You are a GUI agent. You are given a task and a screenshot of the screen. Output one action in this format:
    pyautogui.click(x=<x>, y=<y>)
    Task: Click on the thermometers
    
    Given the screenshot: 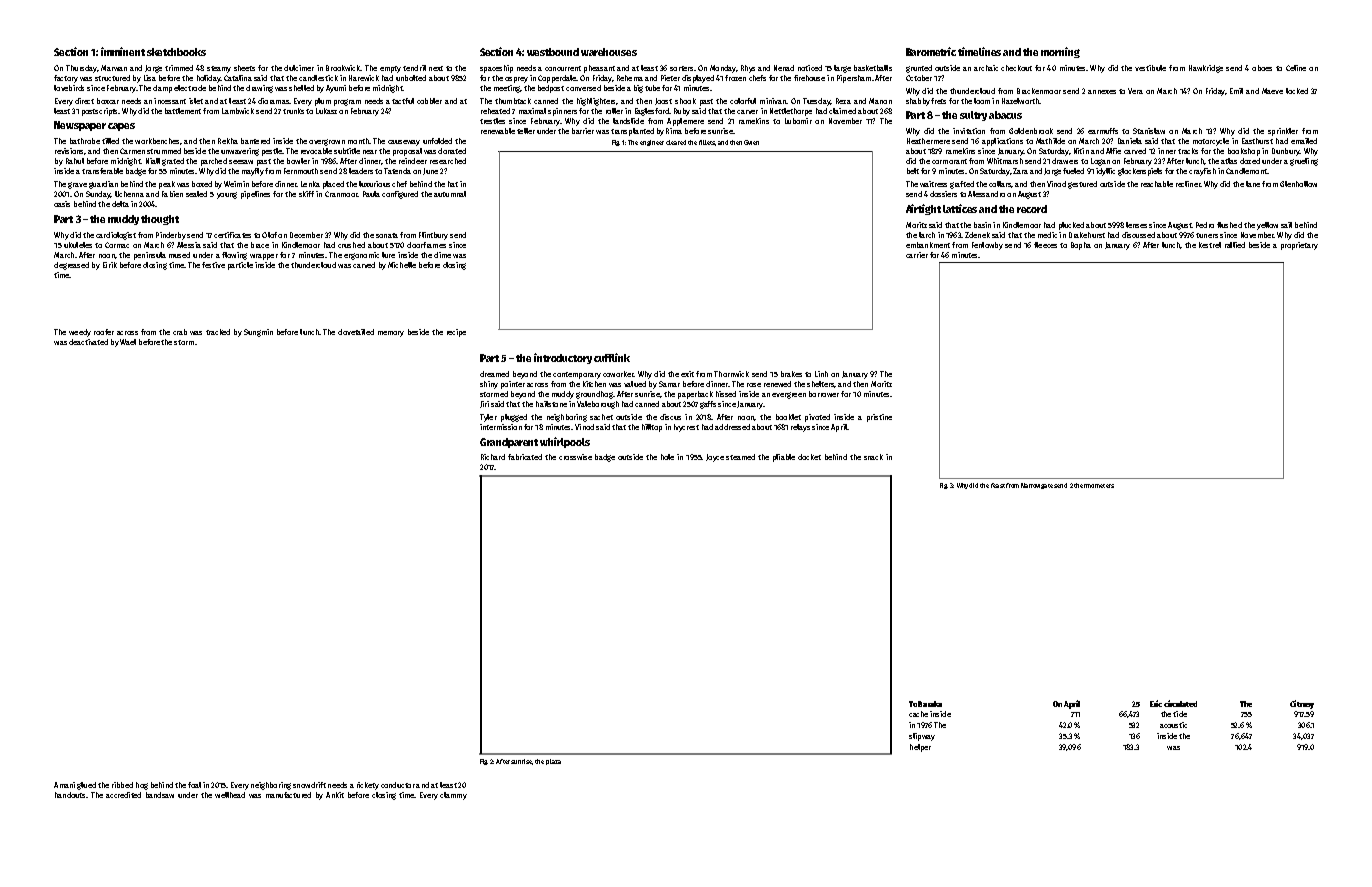 What is the action you would take?
    pyautogui.click(x=1094, y=485)
